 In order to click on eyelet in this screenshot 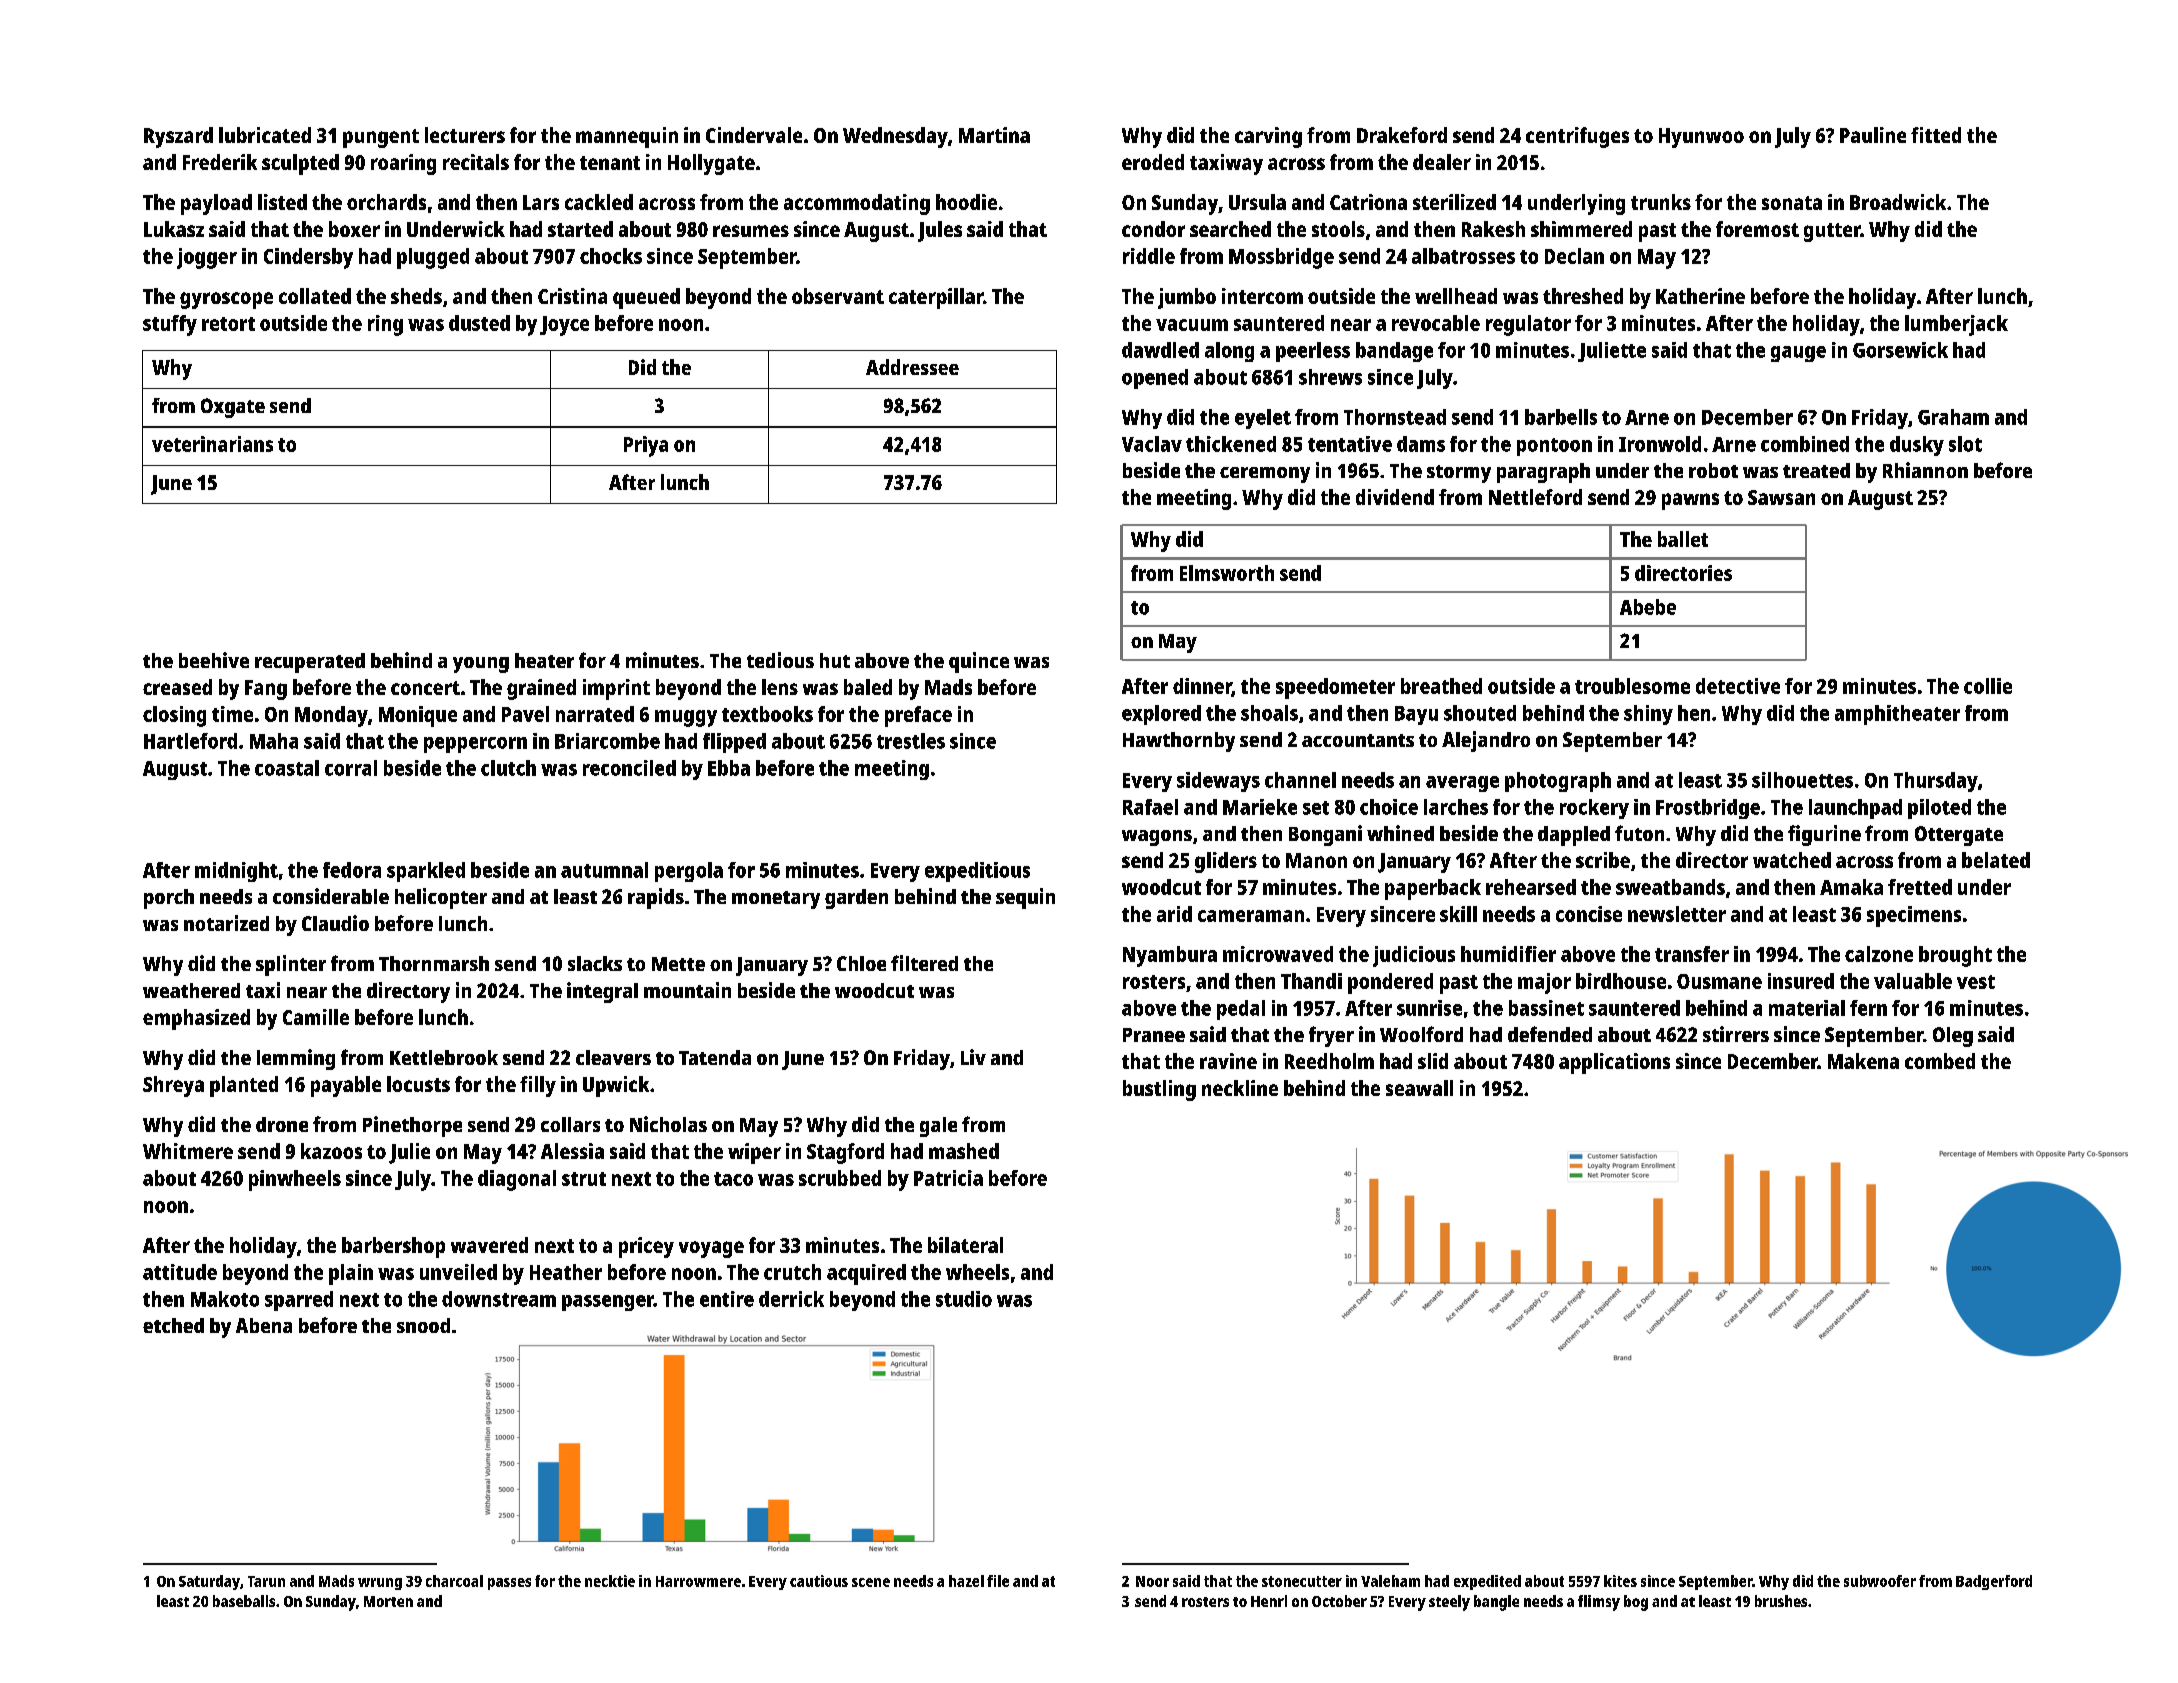, I will do `click(1263, 419)`.
